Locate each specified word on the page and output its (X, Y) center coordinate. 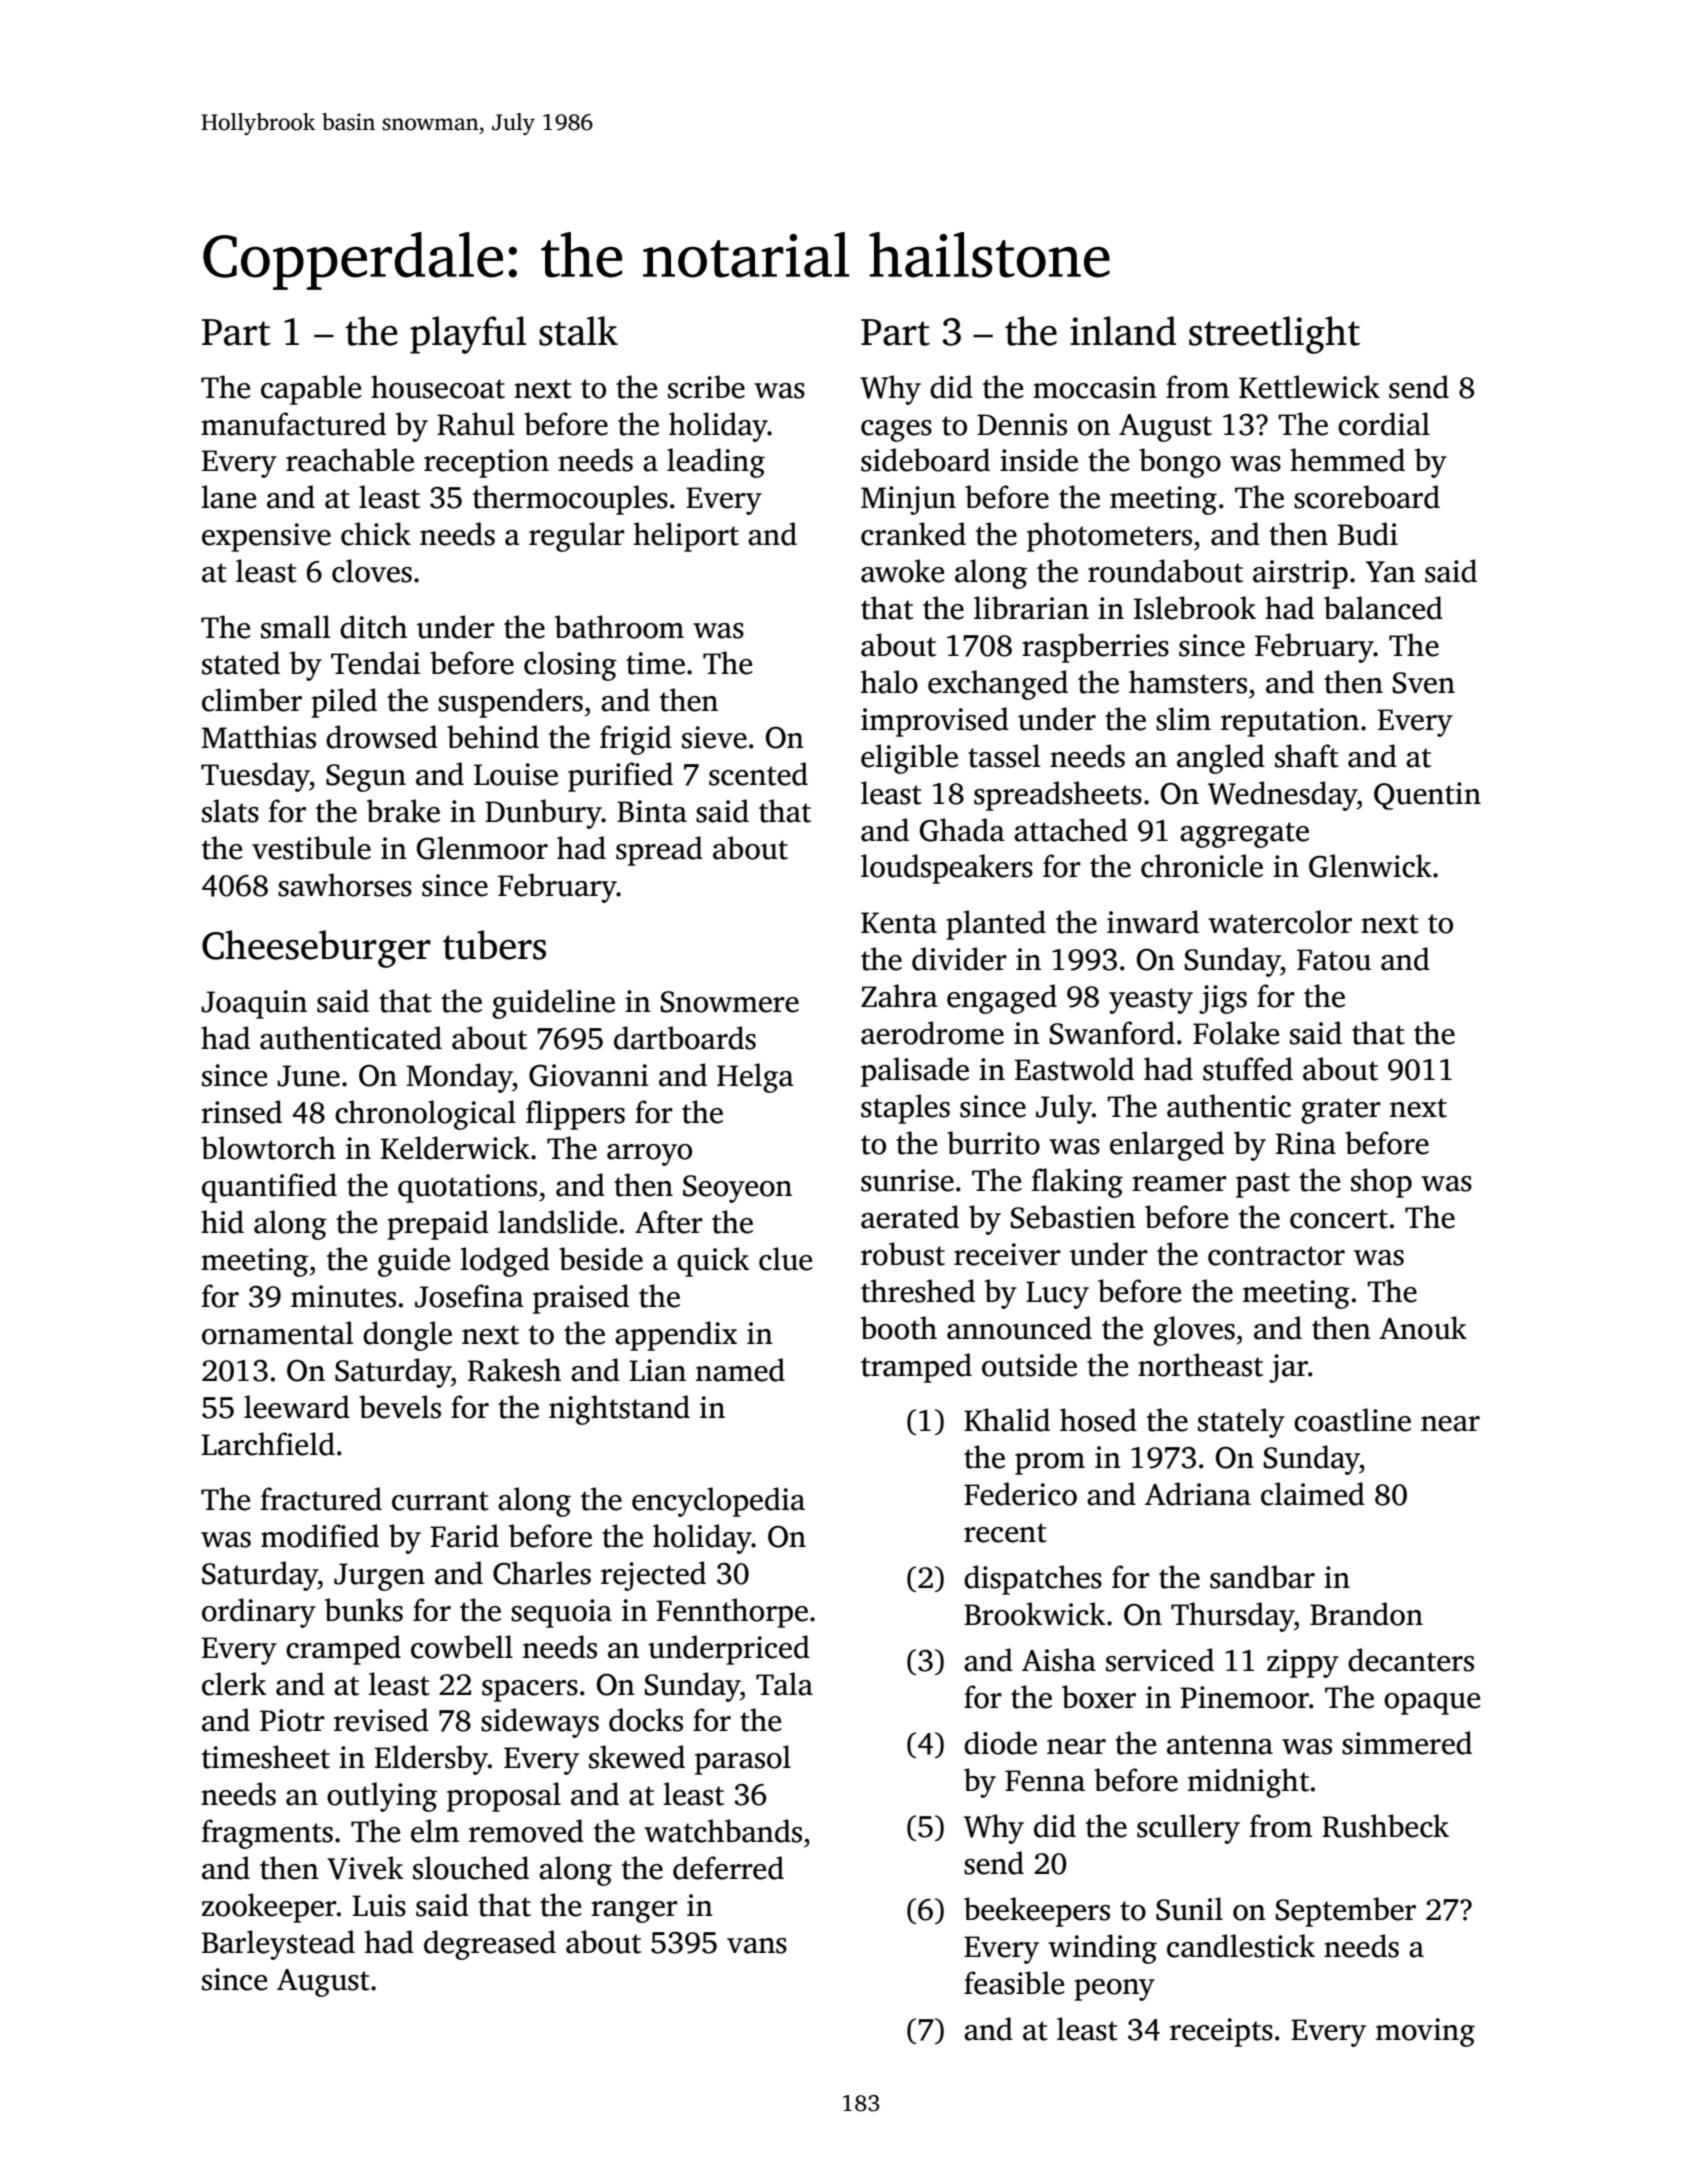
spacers (530, 1691)
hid (222, 1222)
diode (1000, 1743)
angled (1221, 759)
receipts (1221, 2032)
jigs (1223, 999)
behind (493, 737)
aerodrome (932, 1033)
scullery (1188, 1829)
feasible (1014, 1983)
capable (311, 390)
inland (1123, 331)
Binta (652, 811)
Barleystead (278, 1945)
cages (896, 431)
